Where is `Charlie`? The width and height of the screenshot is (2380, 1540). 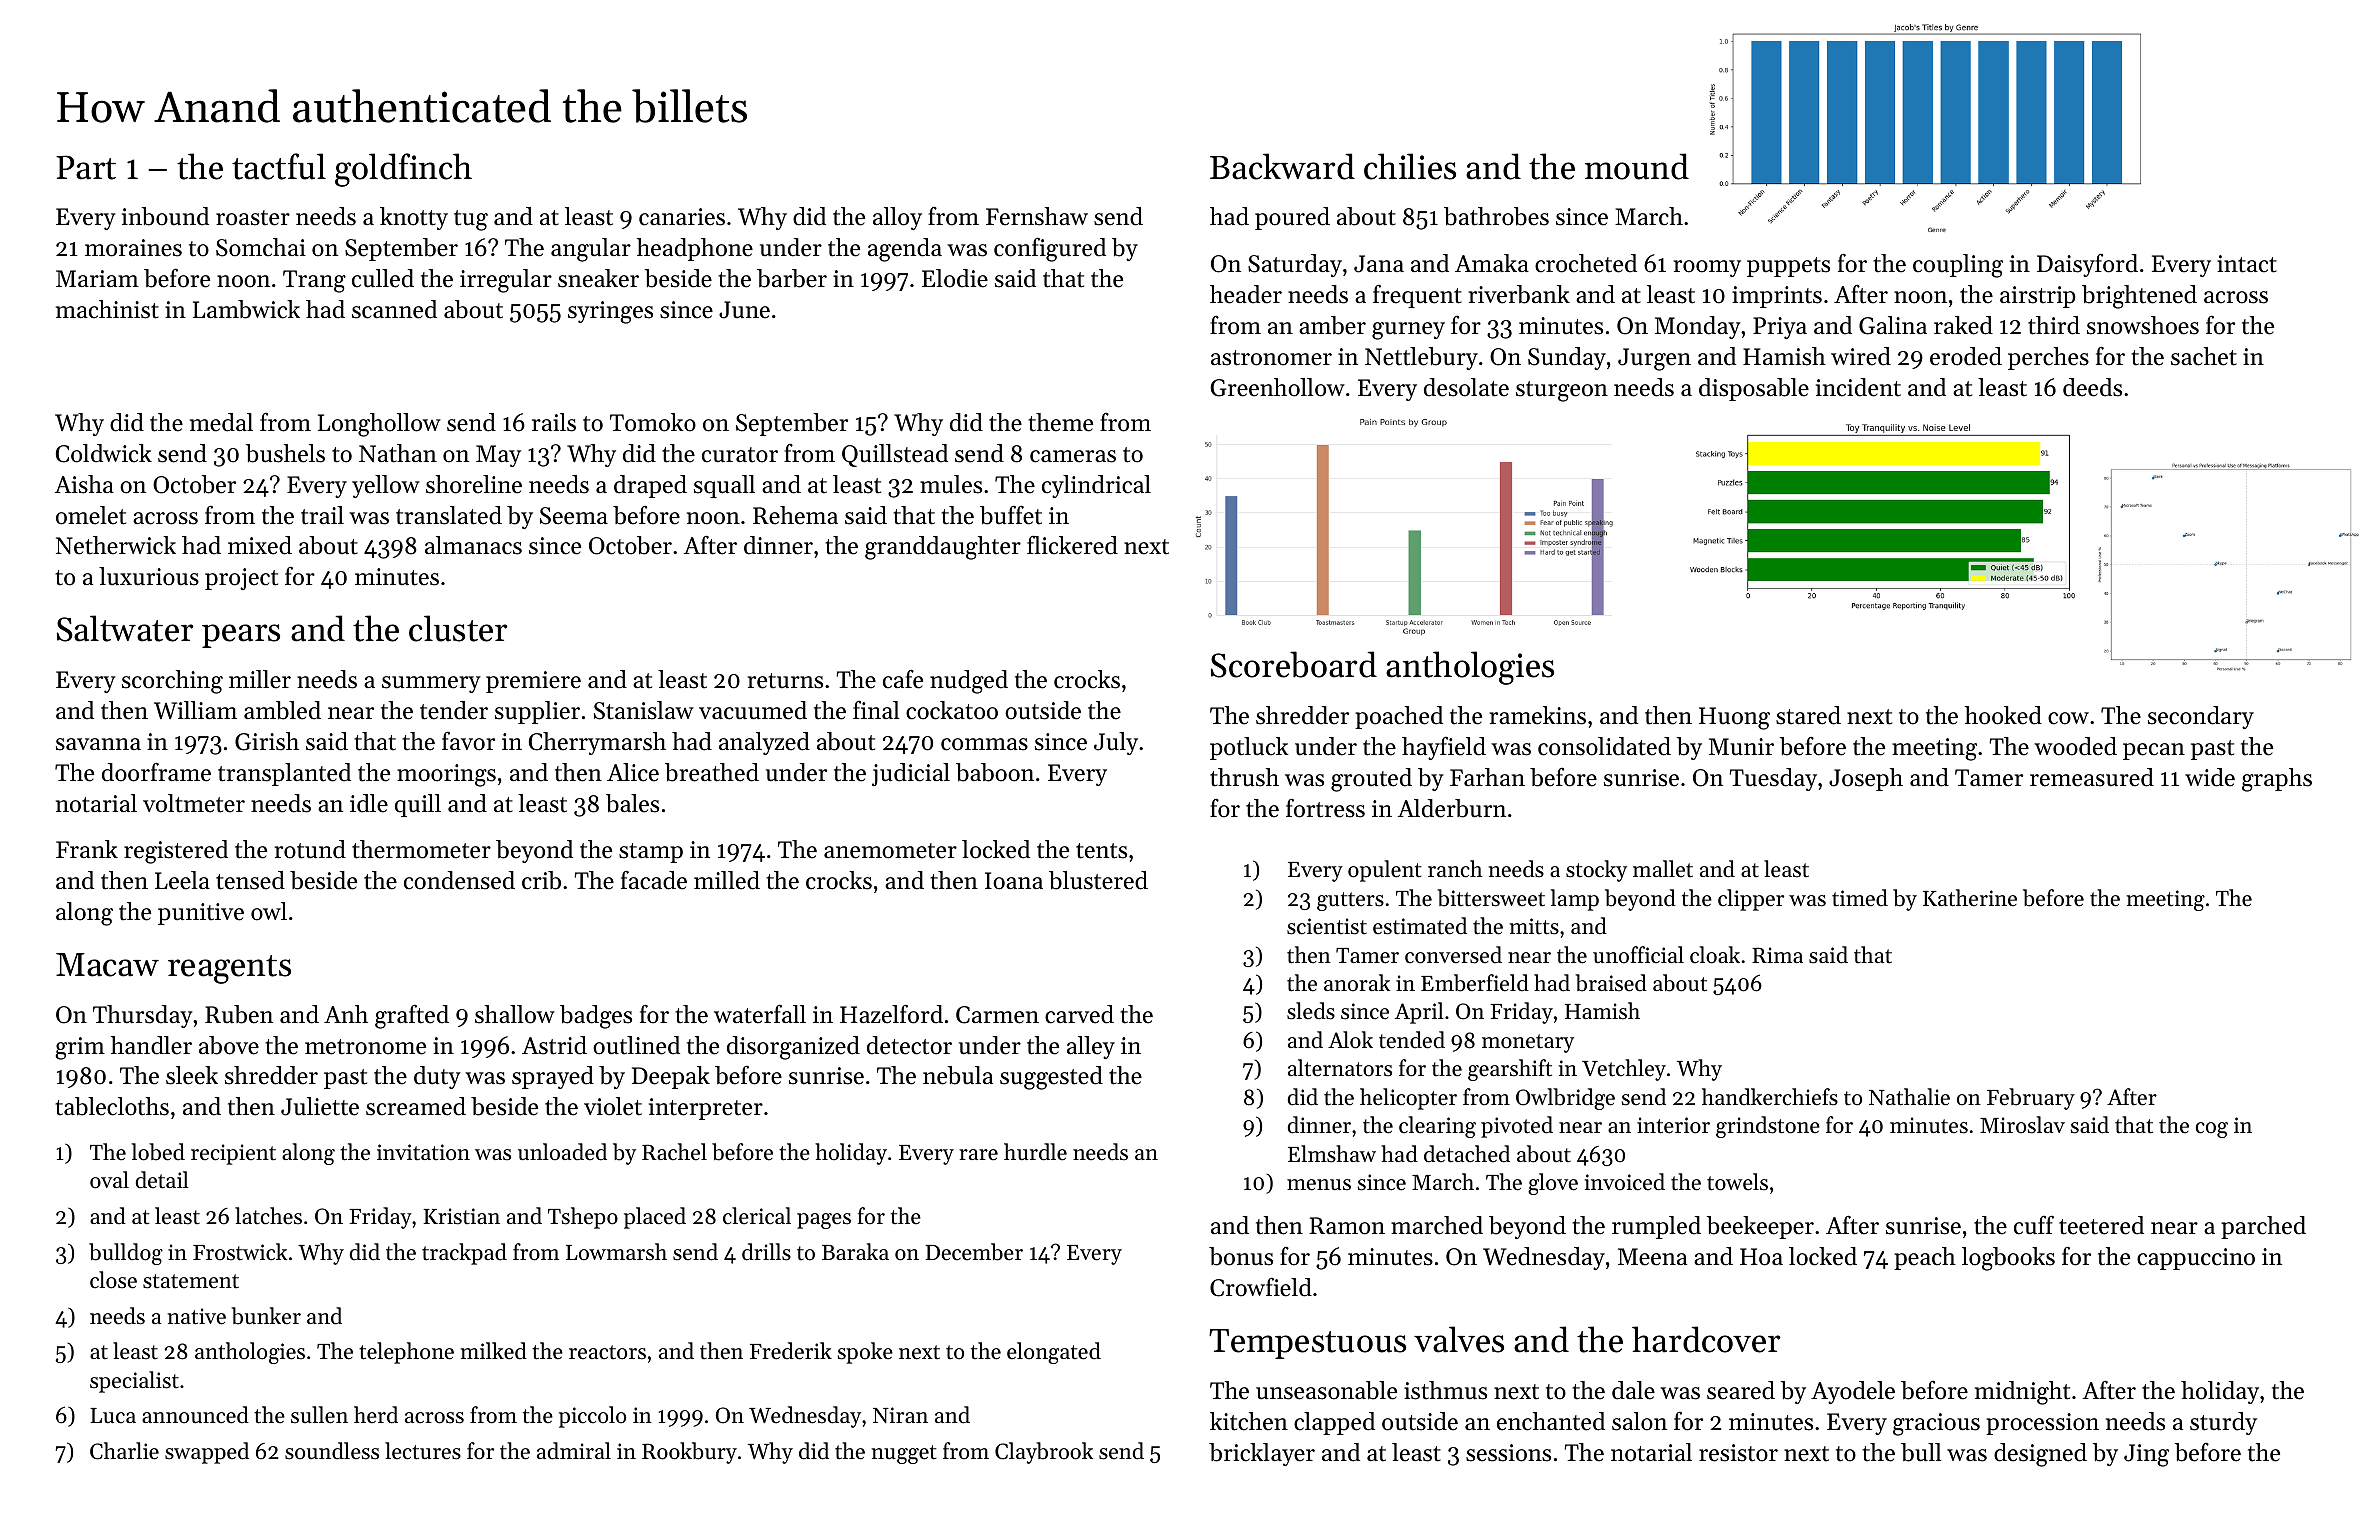
Charlie is located at coordinates (124, 1451).
